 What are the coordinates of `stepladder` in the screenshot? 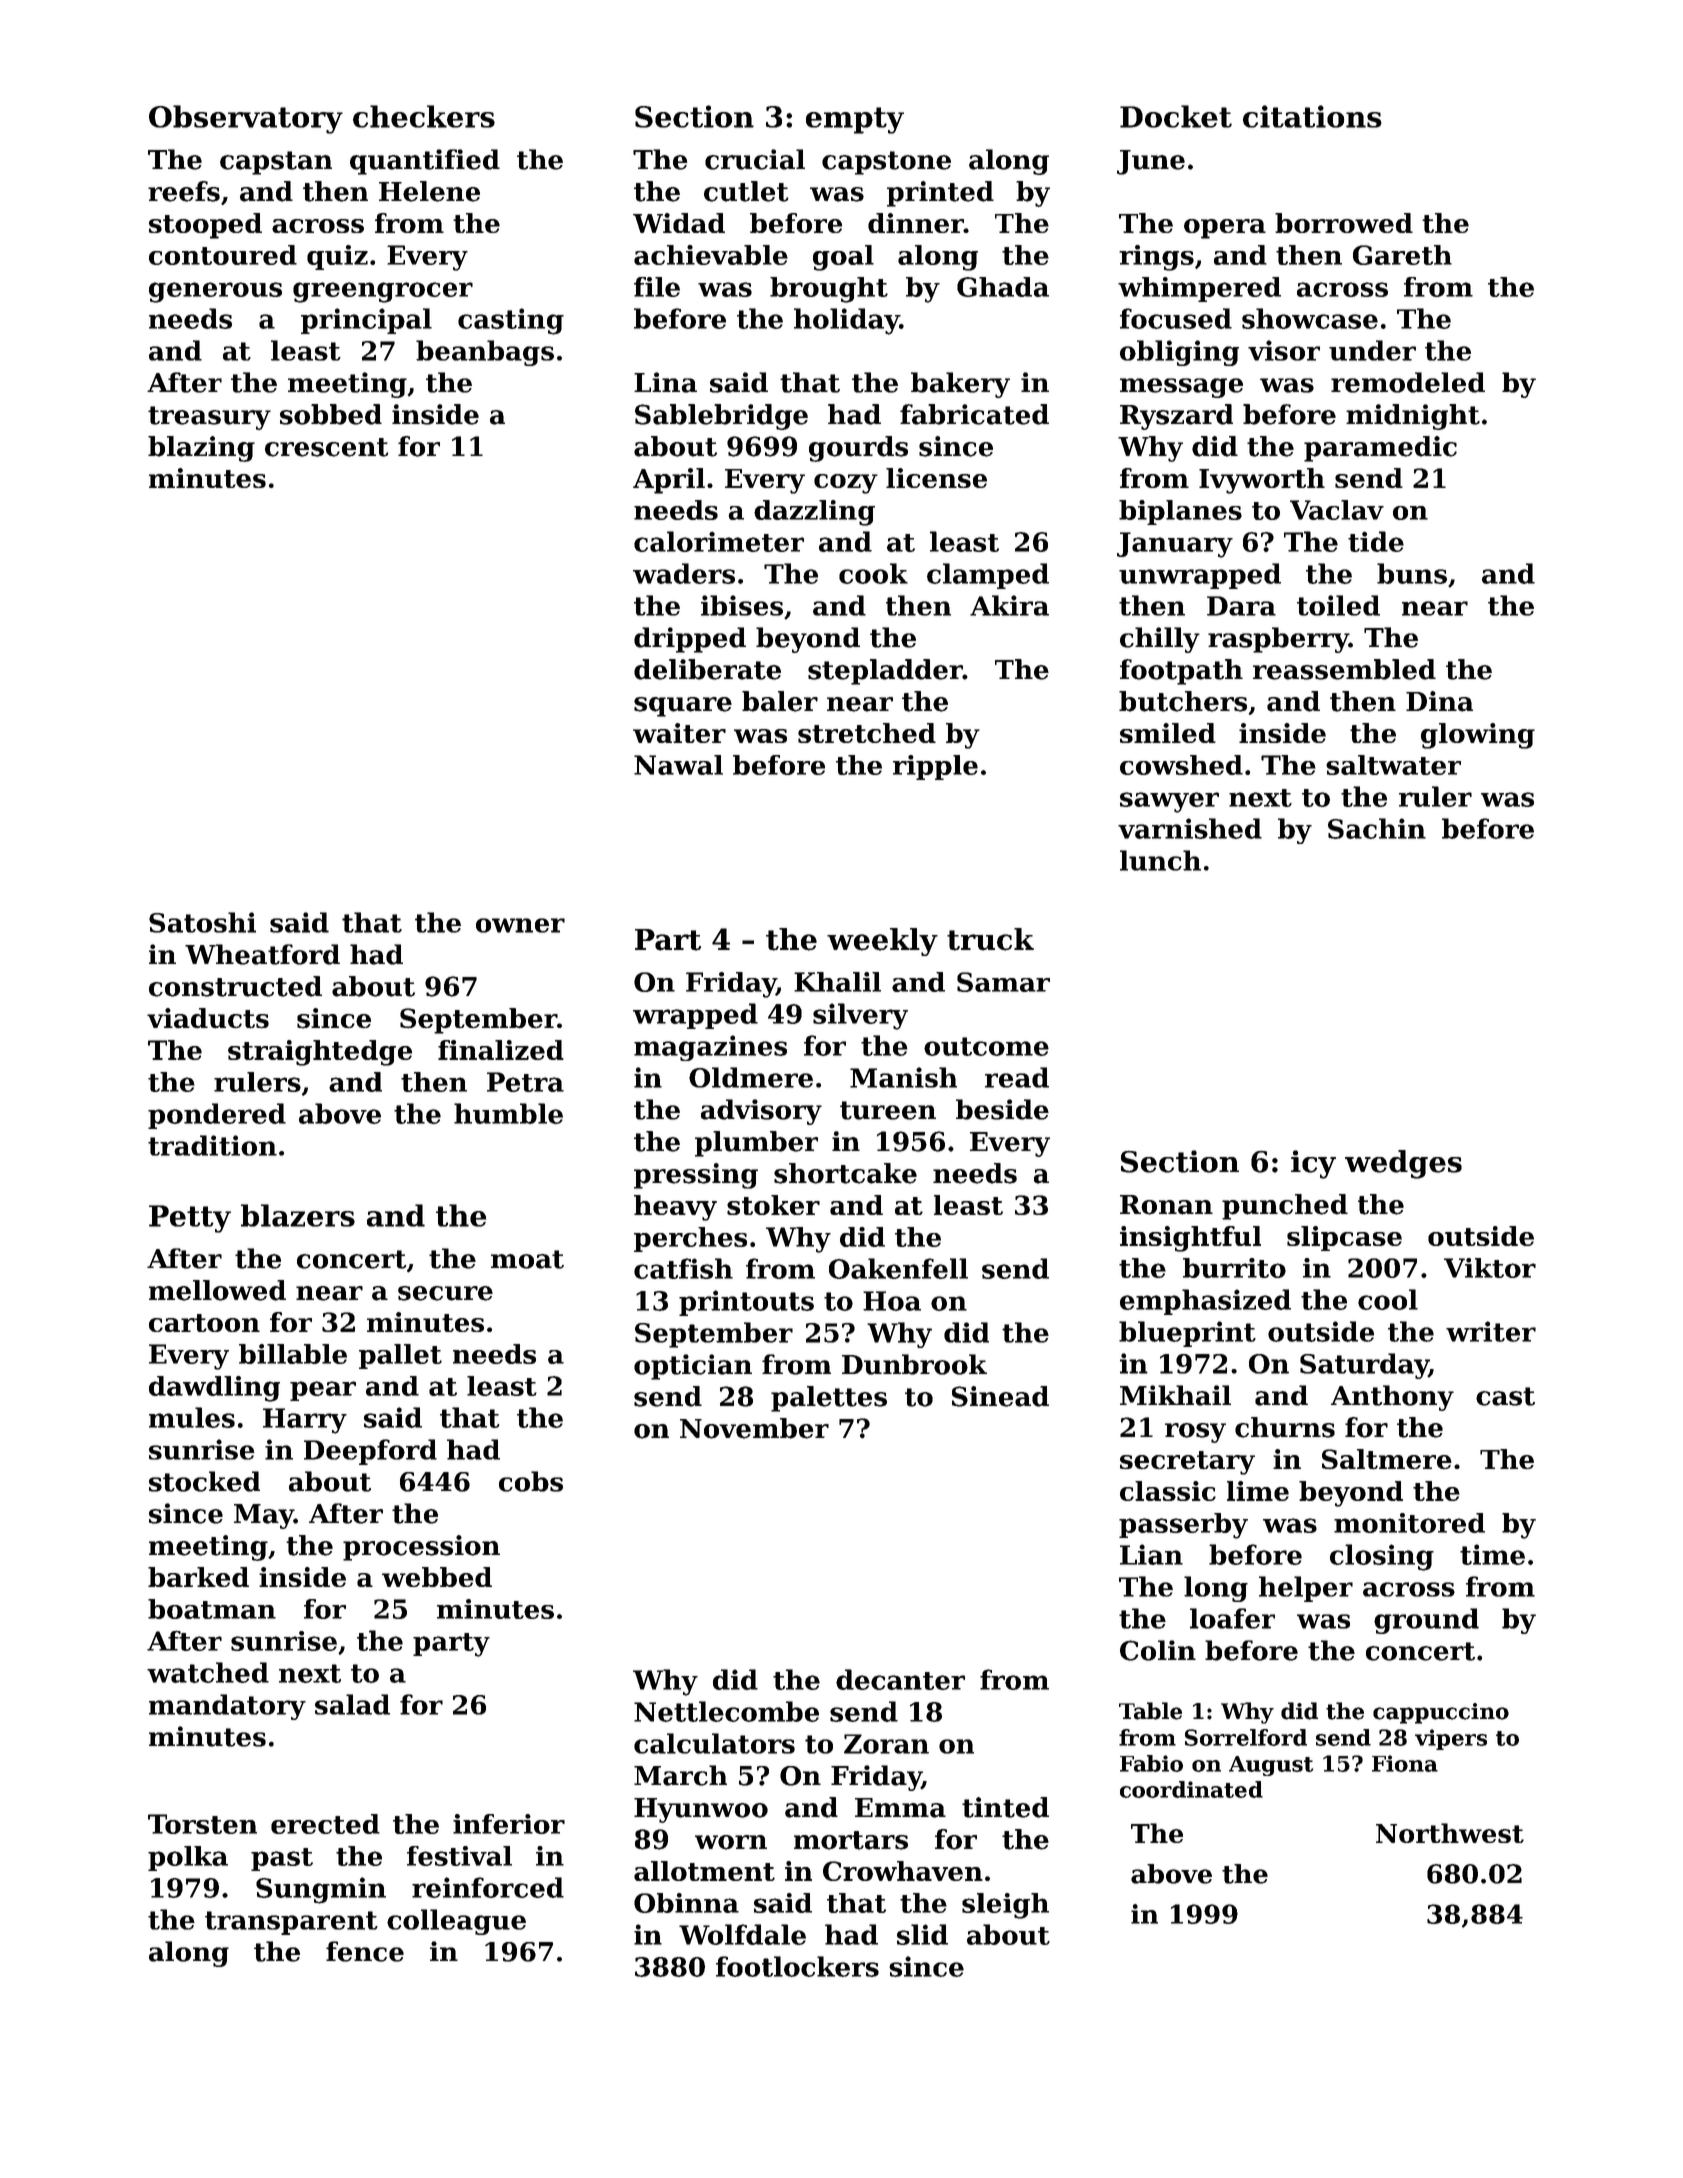 It's located at (885, 672).
